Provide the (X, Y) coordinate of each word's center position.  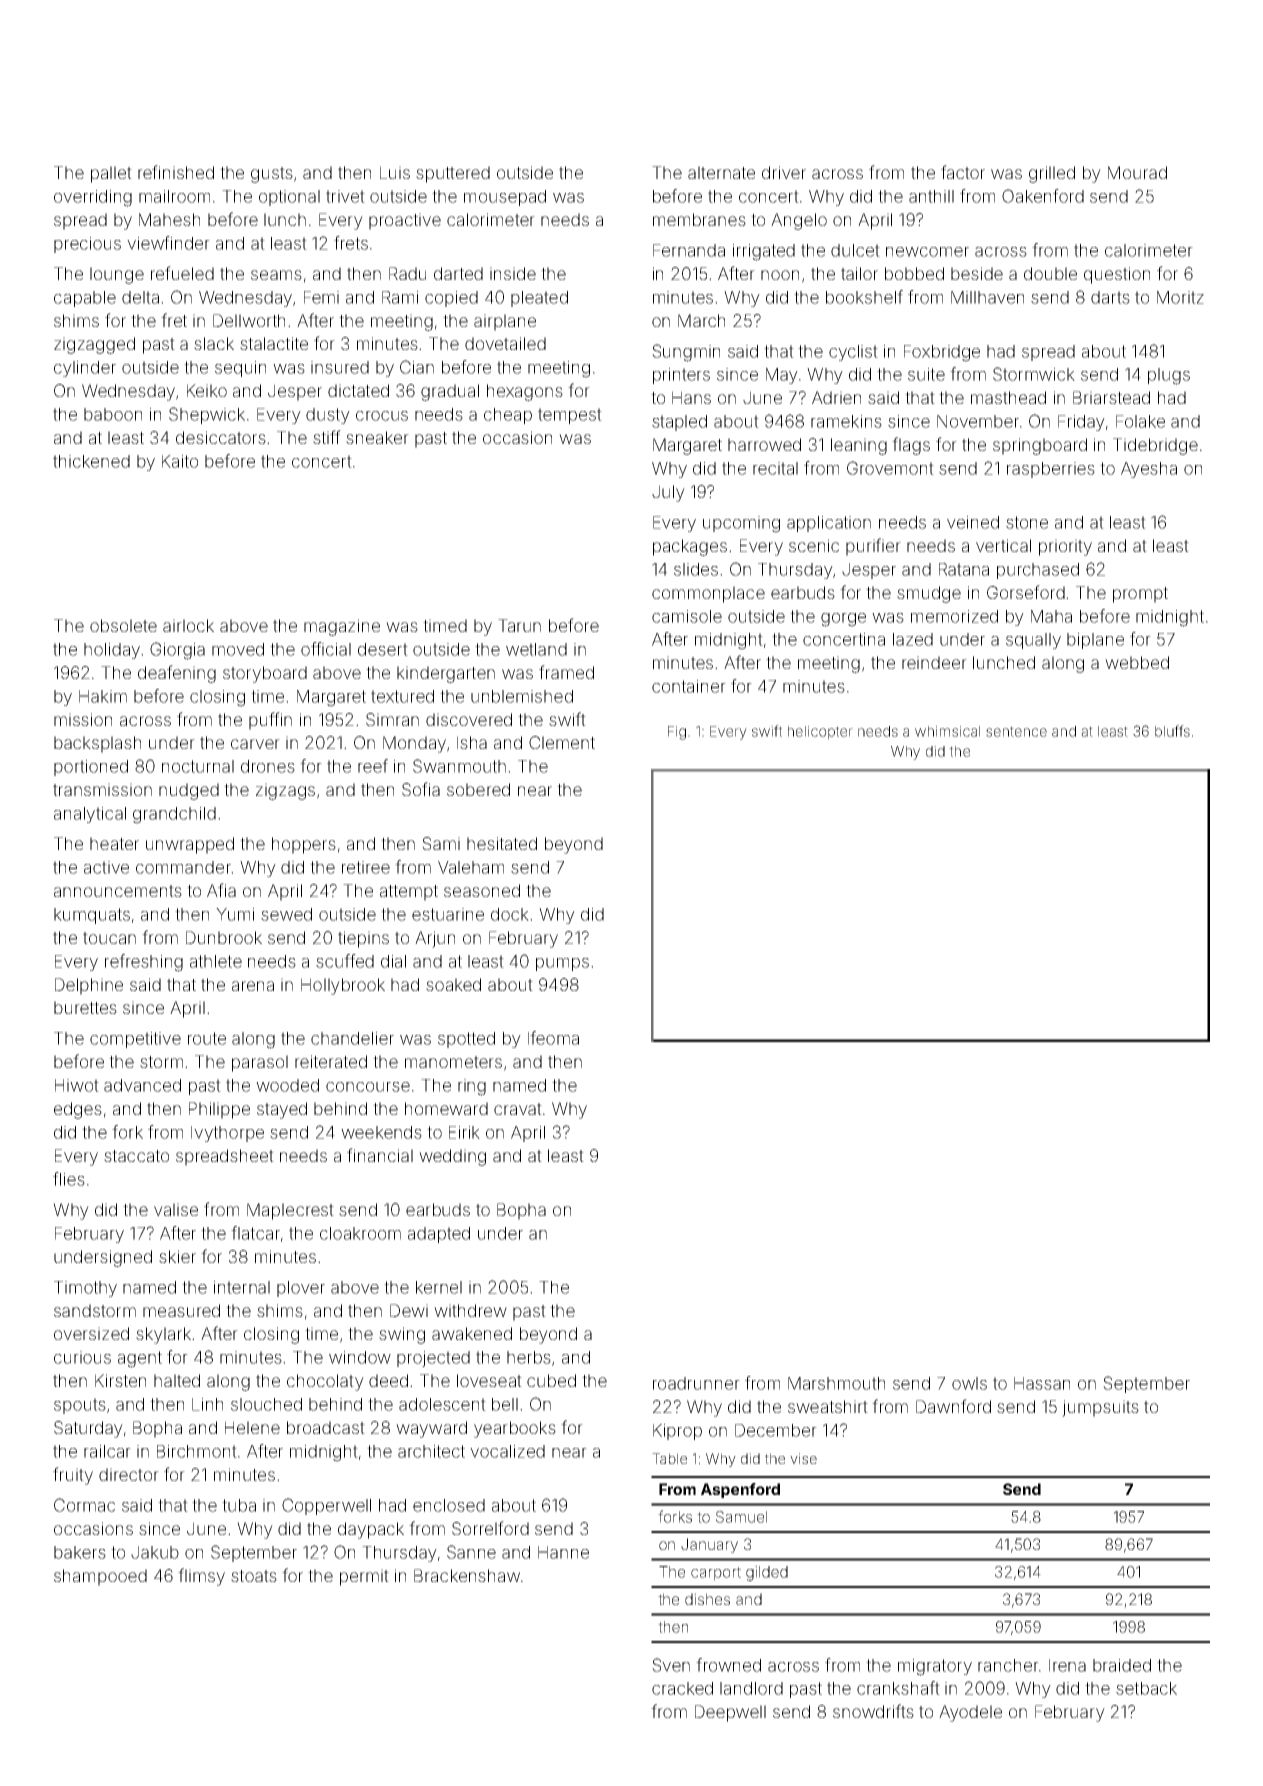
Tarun (519, 625)
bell (505, 1404)
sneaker (377, 437)
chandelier (352, 1038)
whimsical (947, 731)
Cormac (84, 1505)
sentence (1016, 731)
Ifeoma (553, 1038)
